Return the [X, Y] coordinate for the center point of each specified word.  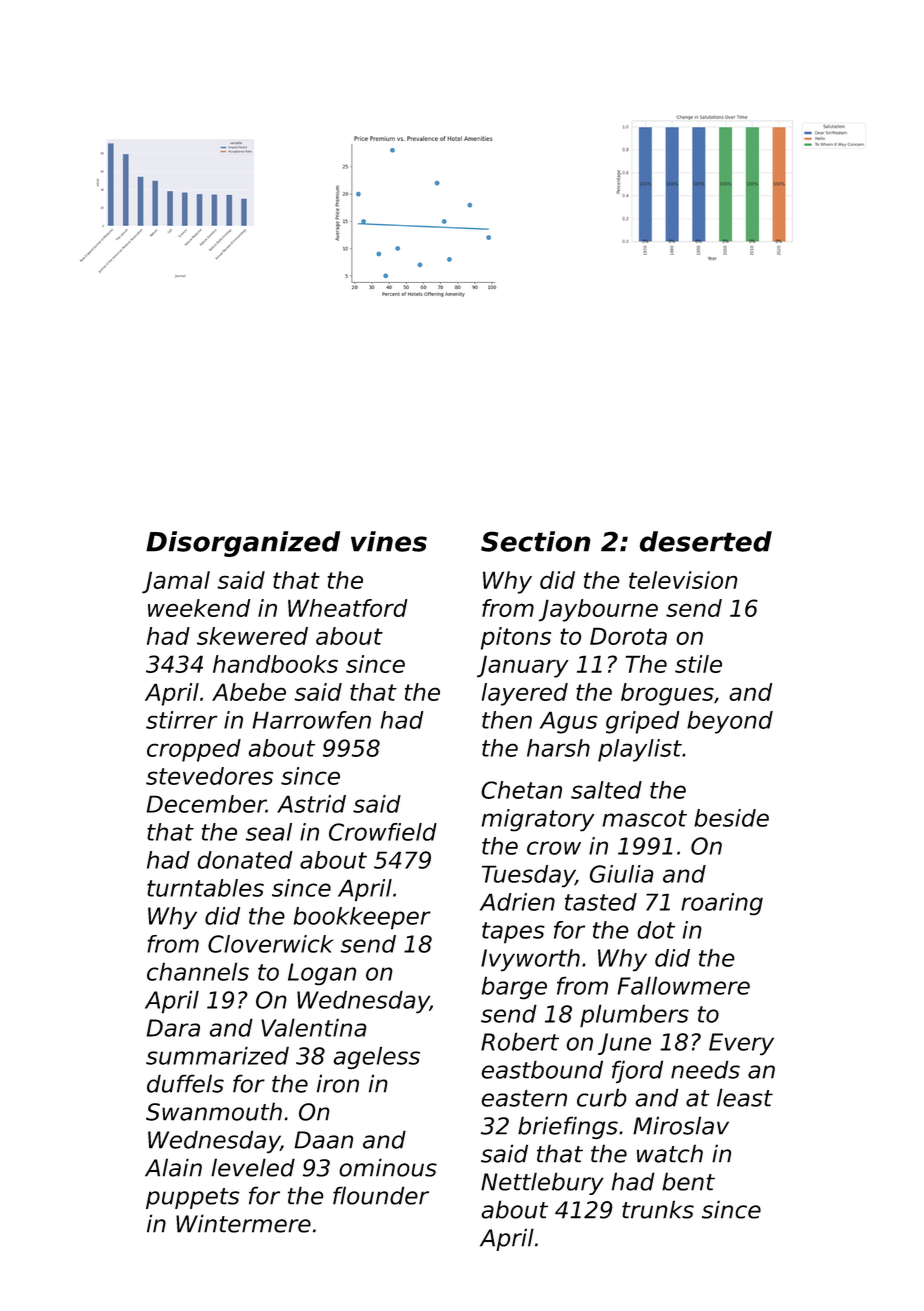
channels [198, 971]
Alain [173, 1167]
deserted [706, 541]
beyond [730, 722]
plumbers [634, 1016]
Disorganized [243, 544]
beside [731, 818]
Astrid [311, 804]
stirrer [182, 720]
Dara [173, 1028]
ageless [376, 1058]
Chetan [521, 790]
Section [536, 541]
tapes [513, 933]
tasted [601, 902]
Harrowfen [311, 720]
